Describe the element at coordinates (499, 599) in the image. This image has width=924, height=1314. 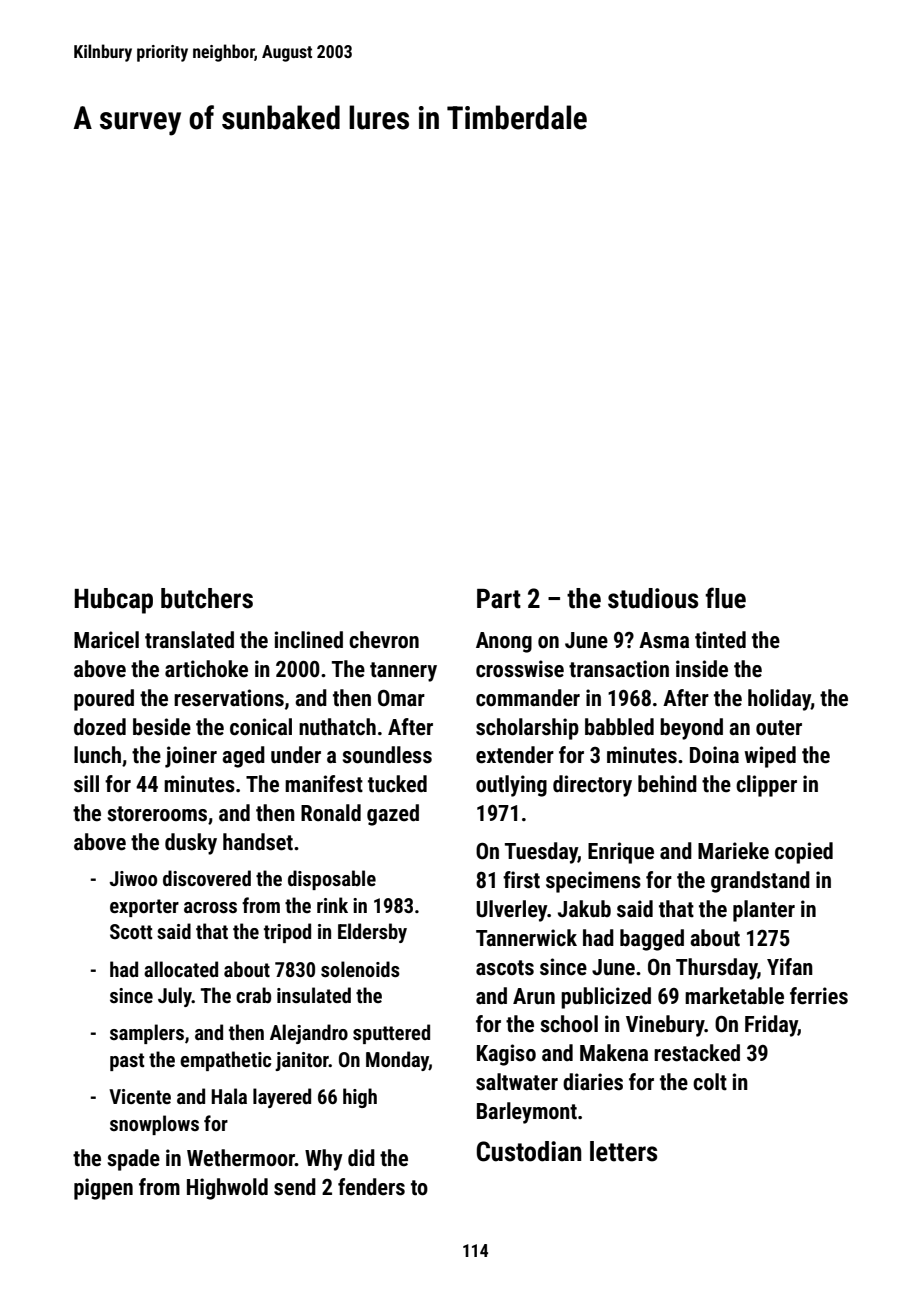
I see `Part` at that location.
